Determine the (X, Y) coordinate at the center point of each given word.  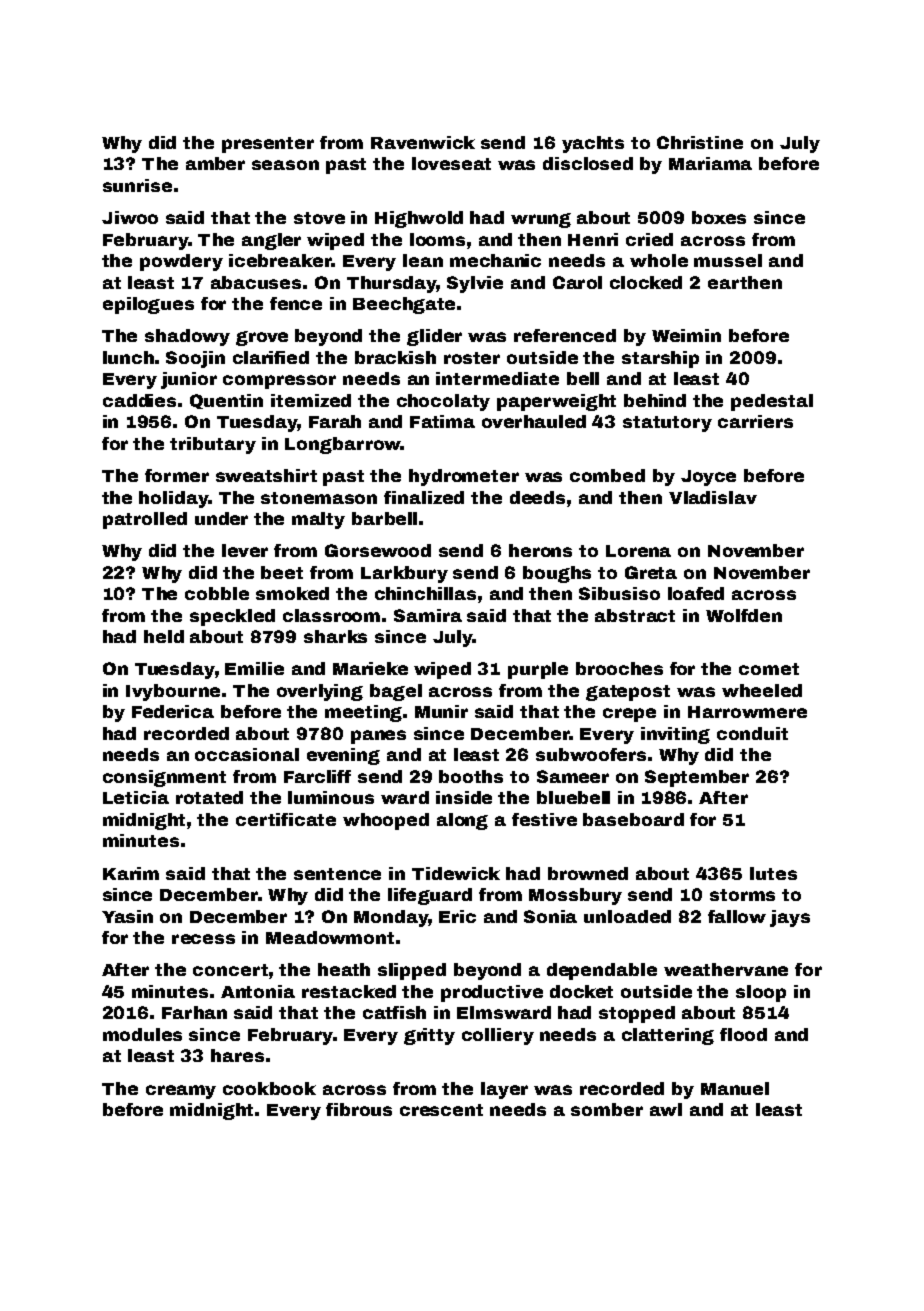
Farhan (194, 1012)
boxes (719, 217)
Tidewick (456, 873)
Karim (131, 873)
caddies (139, 400)
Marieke (370, 668)
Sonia (550, 916)
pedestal (772, 402)
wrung (541, 220)
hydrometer (464, 477)
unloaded (627, 916)
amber (215, 163)
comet (769, 669)
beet (282, 572)
